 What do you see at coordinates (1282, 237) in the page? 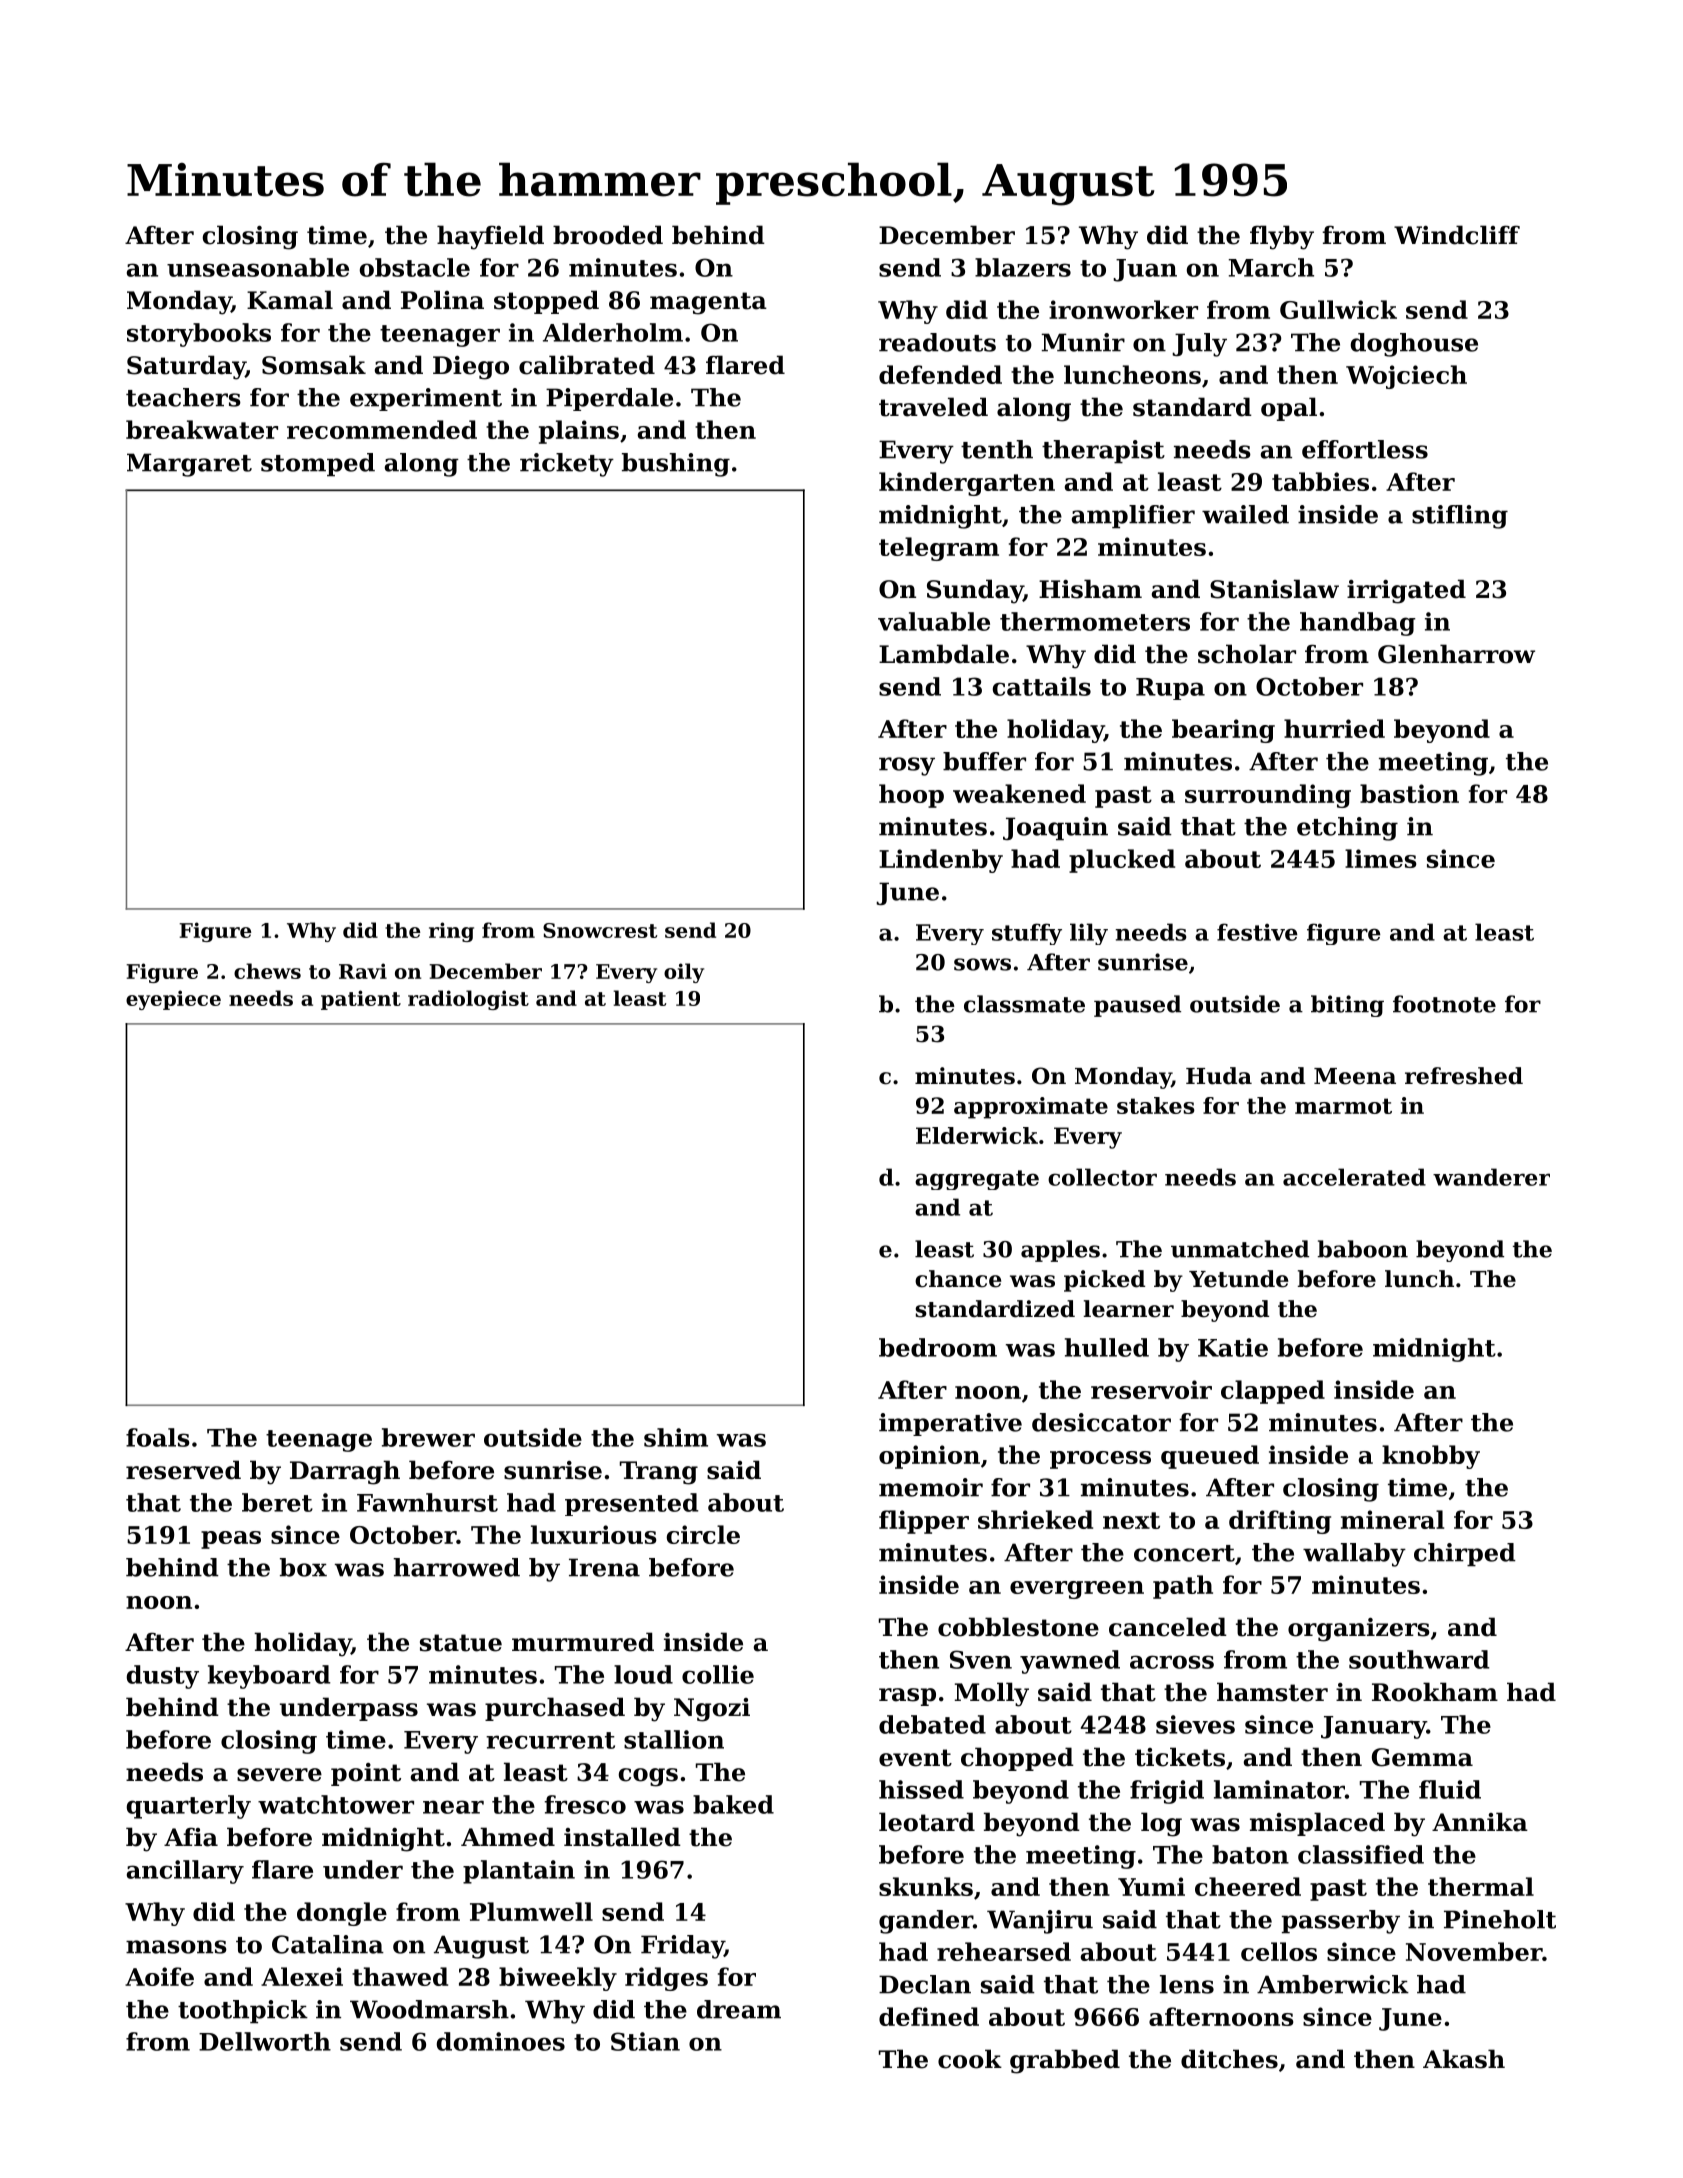
I see `flyby` at bounding box center [1282, 237].
